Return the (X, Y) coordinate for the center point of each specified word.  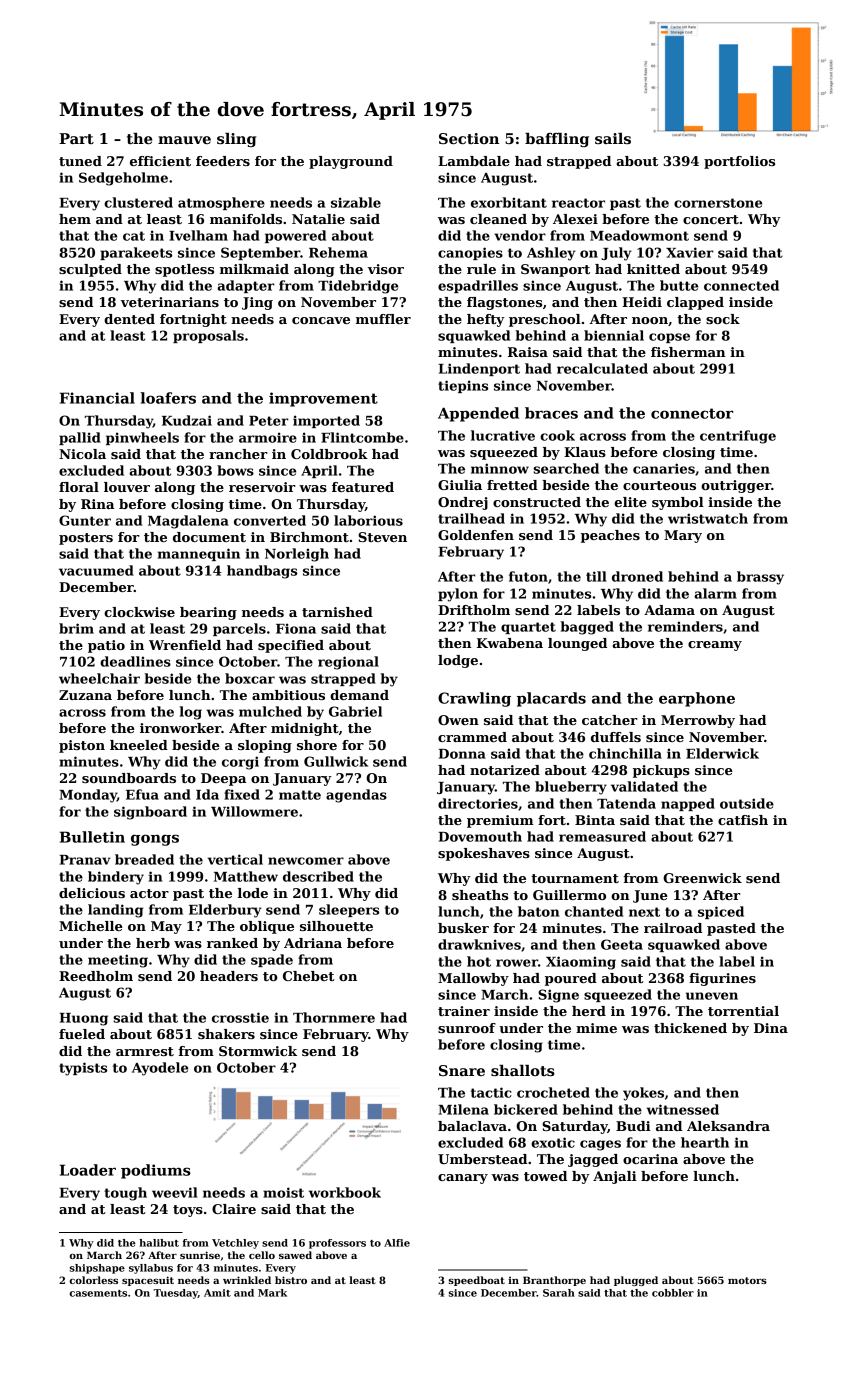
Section (469, 138)
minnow (500, 468)
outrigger (736, 486)
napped (688, 804)
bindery (116, 878)
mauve (184, 140)
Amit (217, 1293)
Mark (272, 1293)
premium (500, 821)
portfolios (739, 162)
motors (747, 1280)
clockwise (139, 612)
